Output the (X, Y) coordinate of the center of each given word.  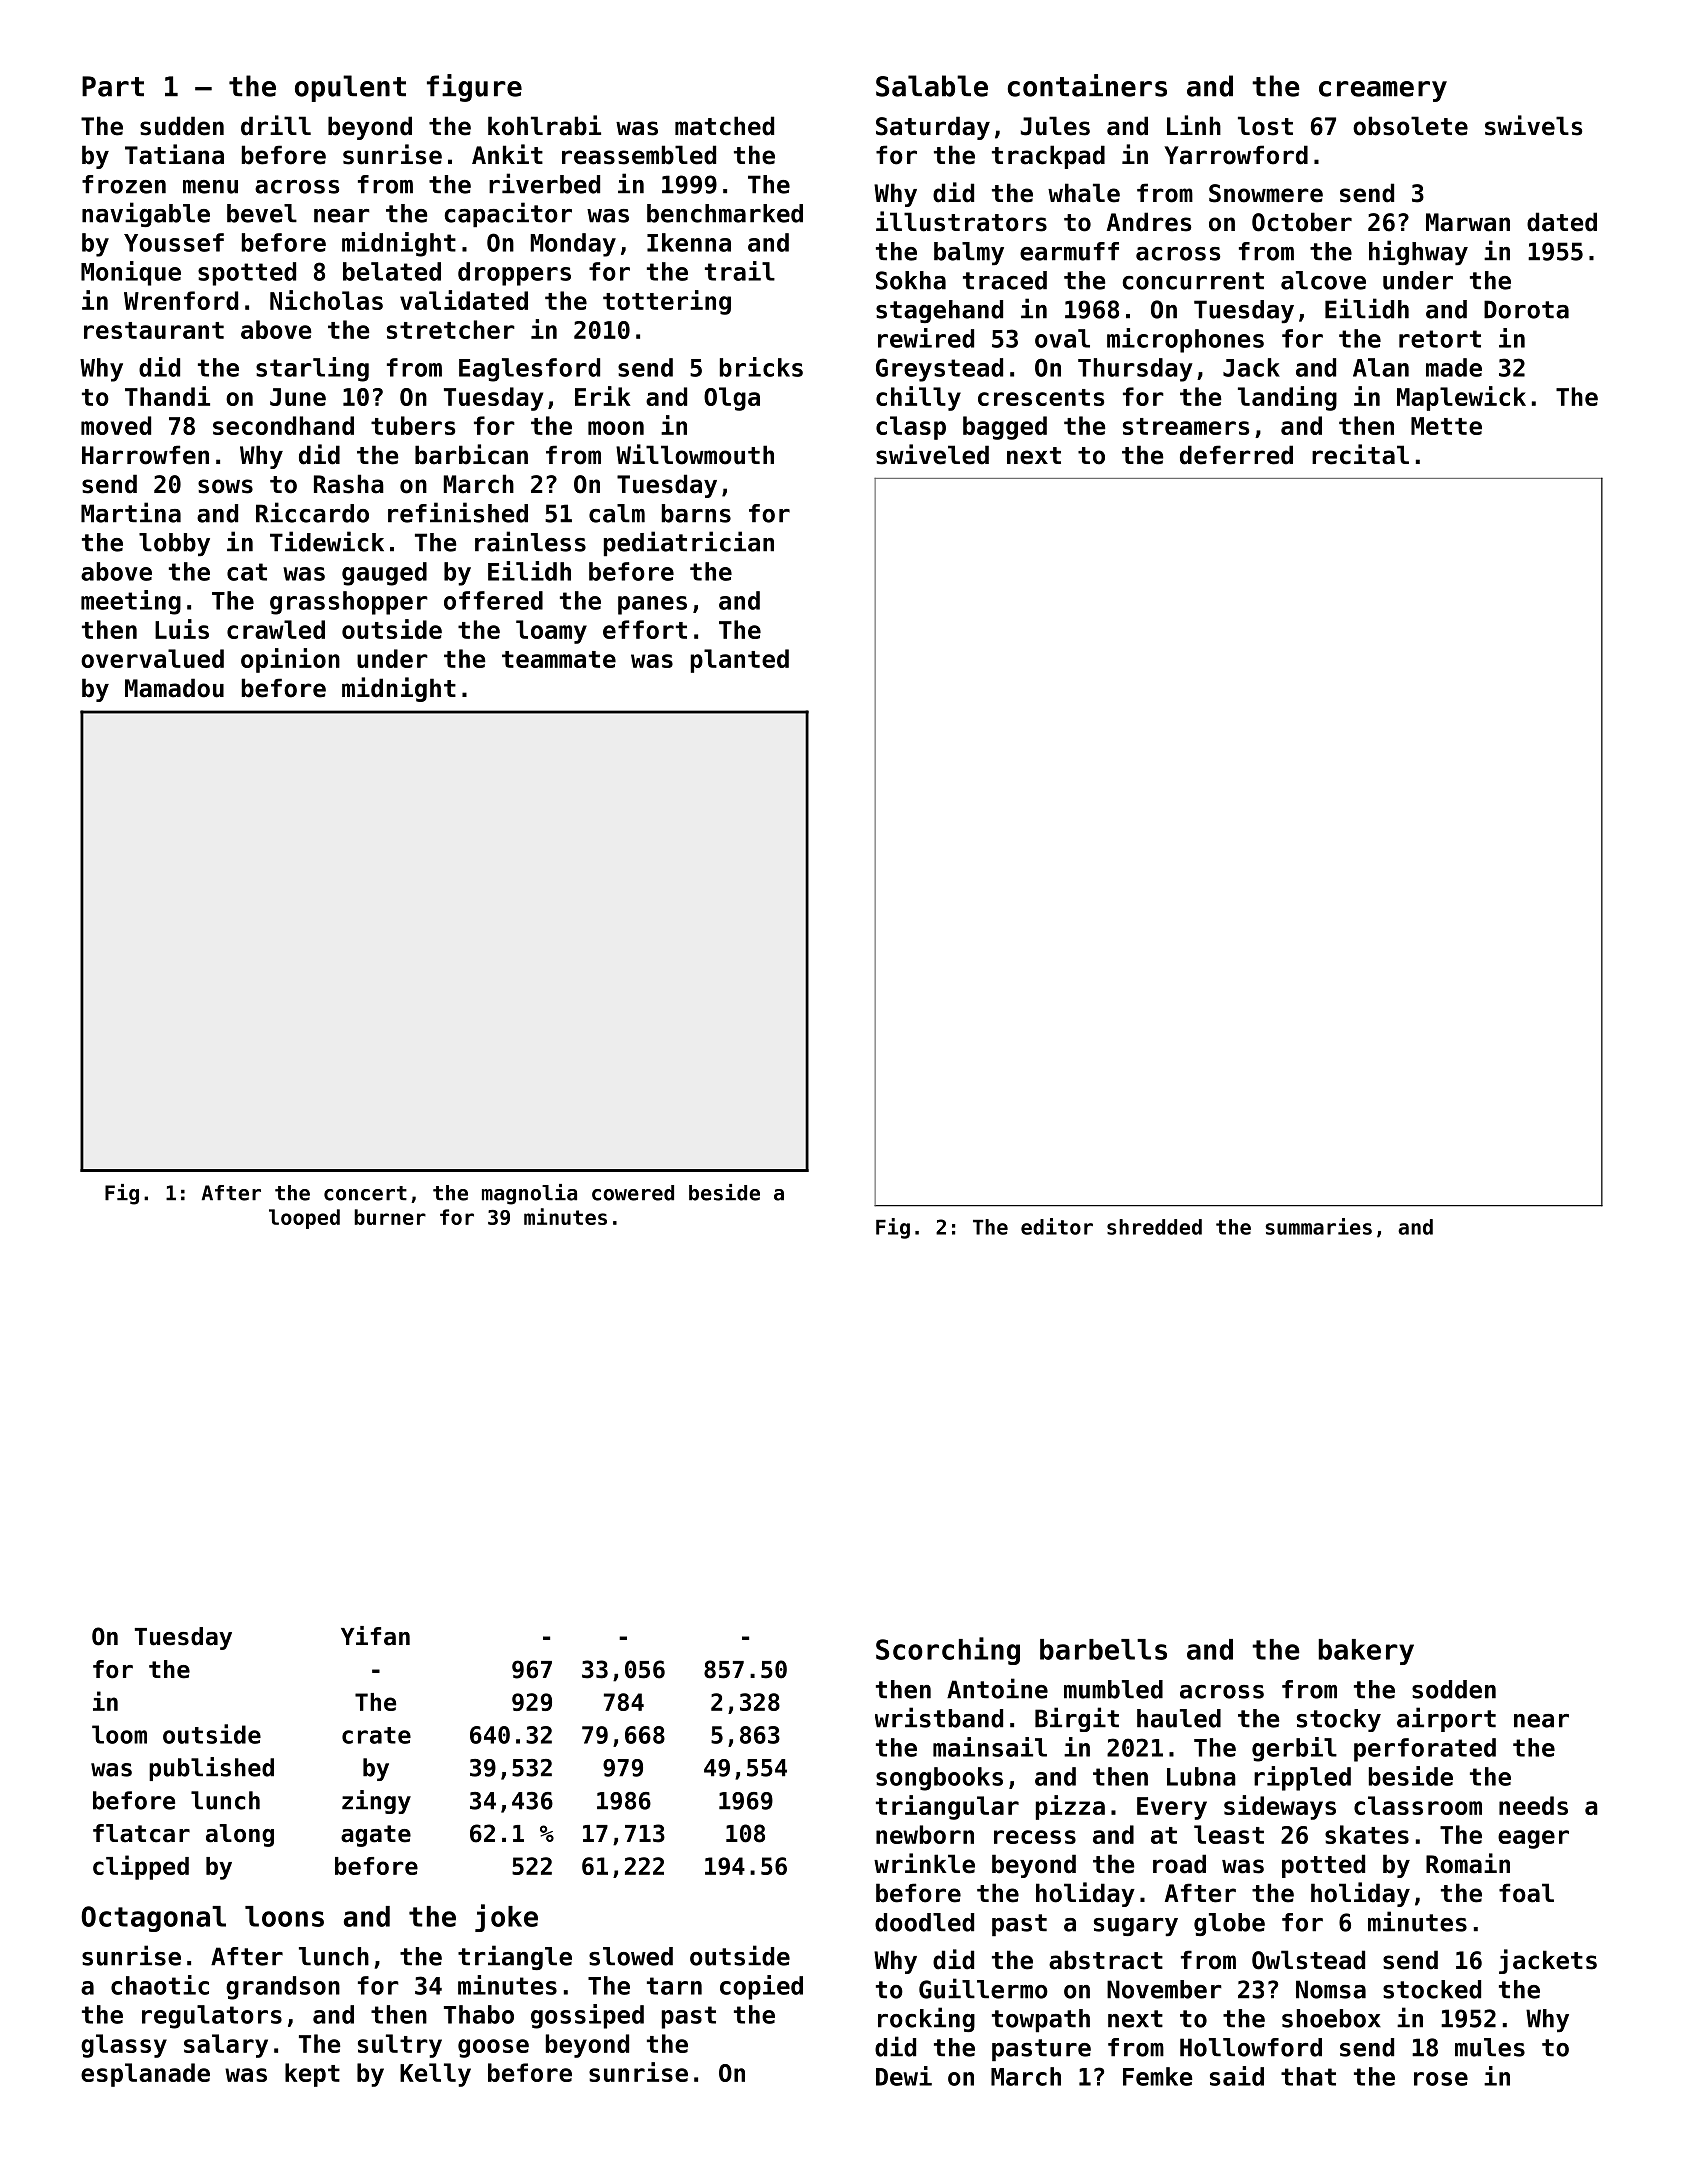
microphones (1185, 340)
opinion (290, 660)
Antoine (997, 1688)
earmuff (1069, 251)
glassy (124, 2046)
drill (276, 125)
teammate (559, 659)
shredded (1154, 1227)
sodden (1454, 1689)
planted (740, 661)
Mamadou (174, 688)
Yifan (375, 1636)
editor (1057, 1226)
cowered (633, 1193)
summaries (1318, 1226)
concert (365, 1193)
